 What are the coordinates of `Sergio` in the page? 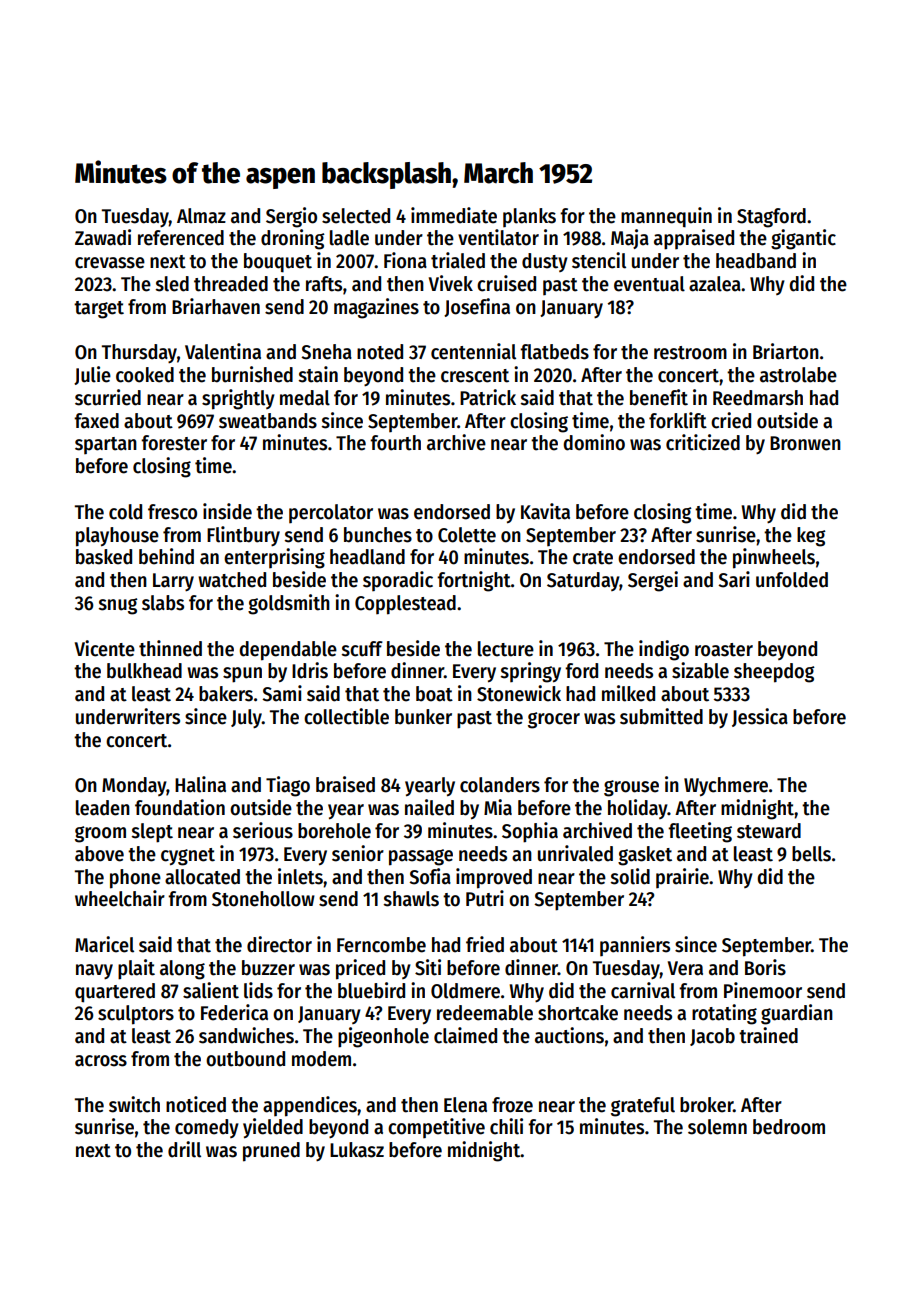 It's located at (291, 217).
